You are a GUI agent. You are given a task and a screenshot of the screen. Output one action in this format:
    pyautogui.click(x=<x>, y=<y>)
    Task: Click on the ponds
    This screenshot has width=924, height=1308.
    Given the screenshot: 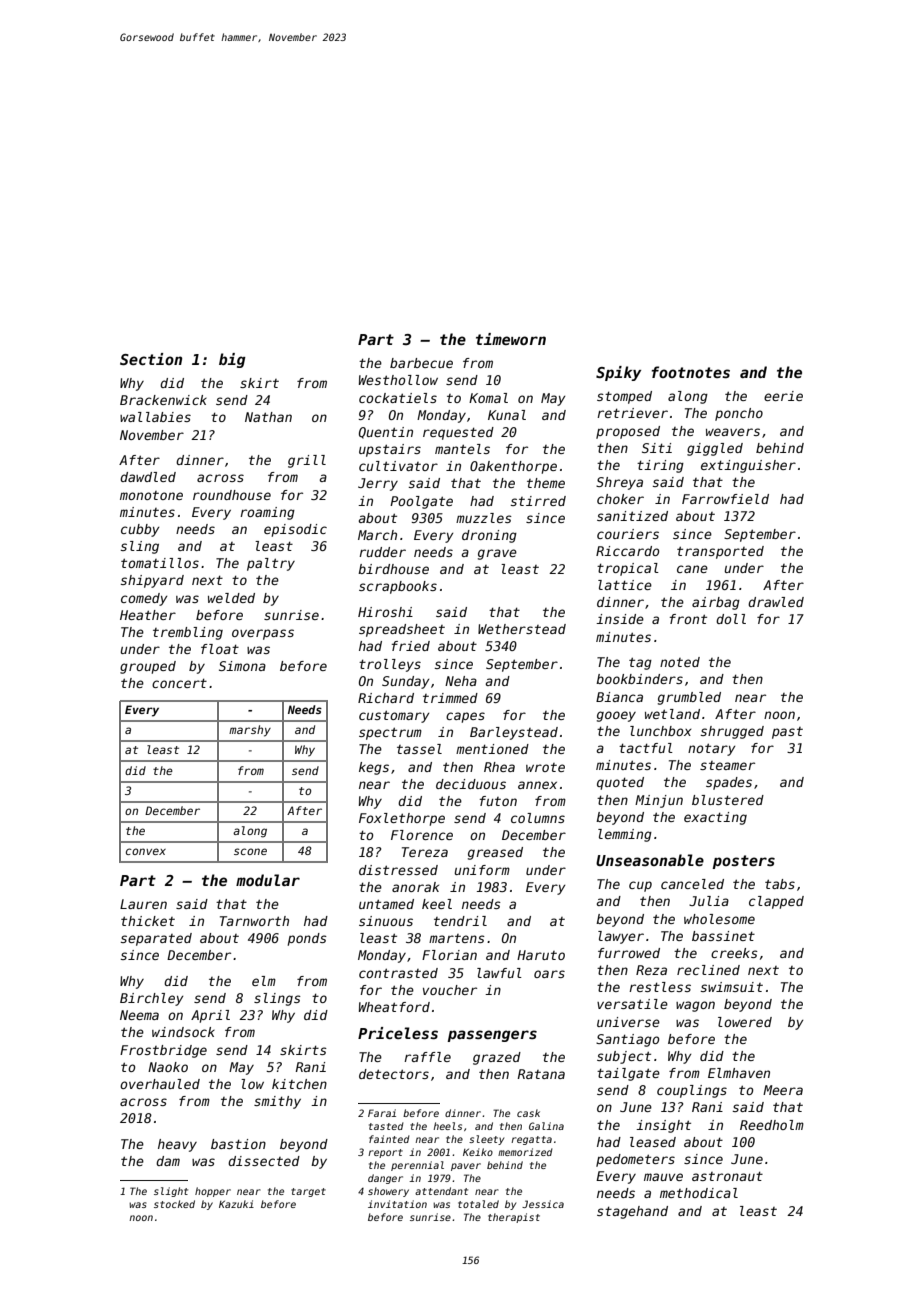 What is the action you would take?
    pyautogui.click(x=307, y=939)
